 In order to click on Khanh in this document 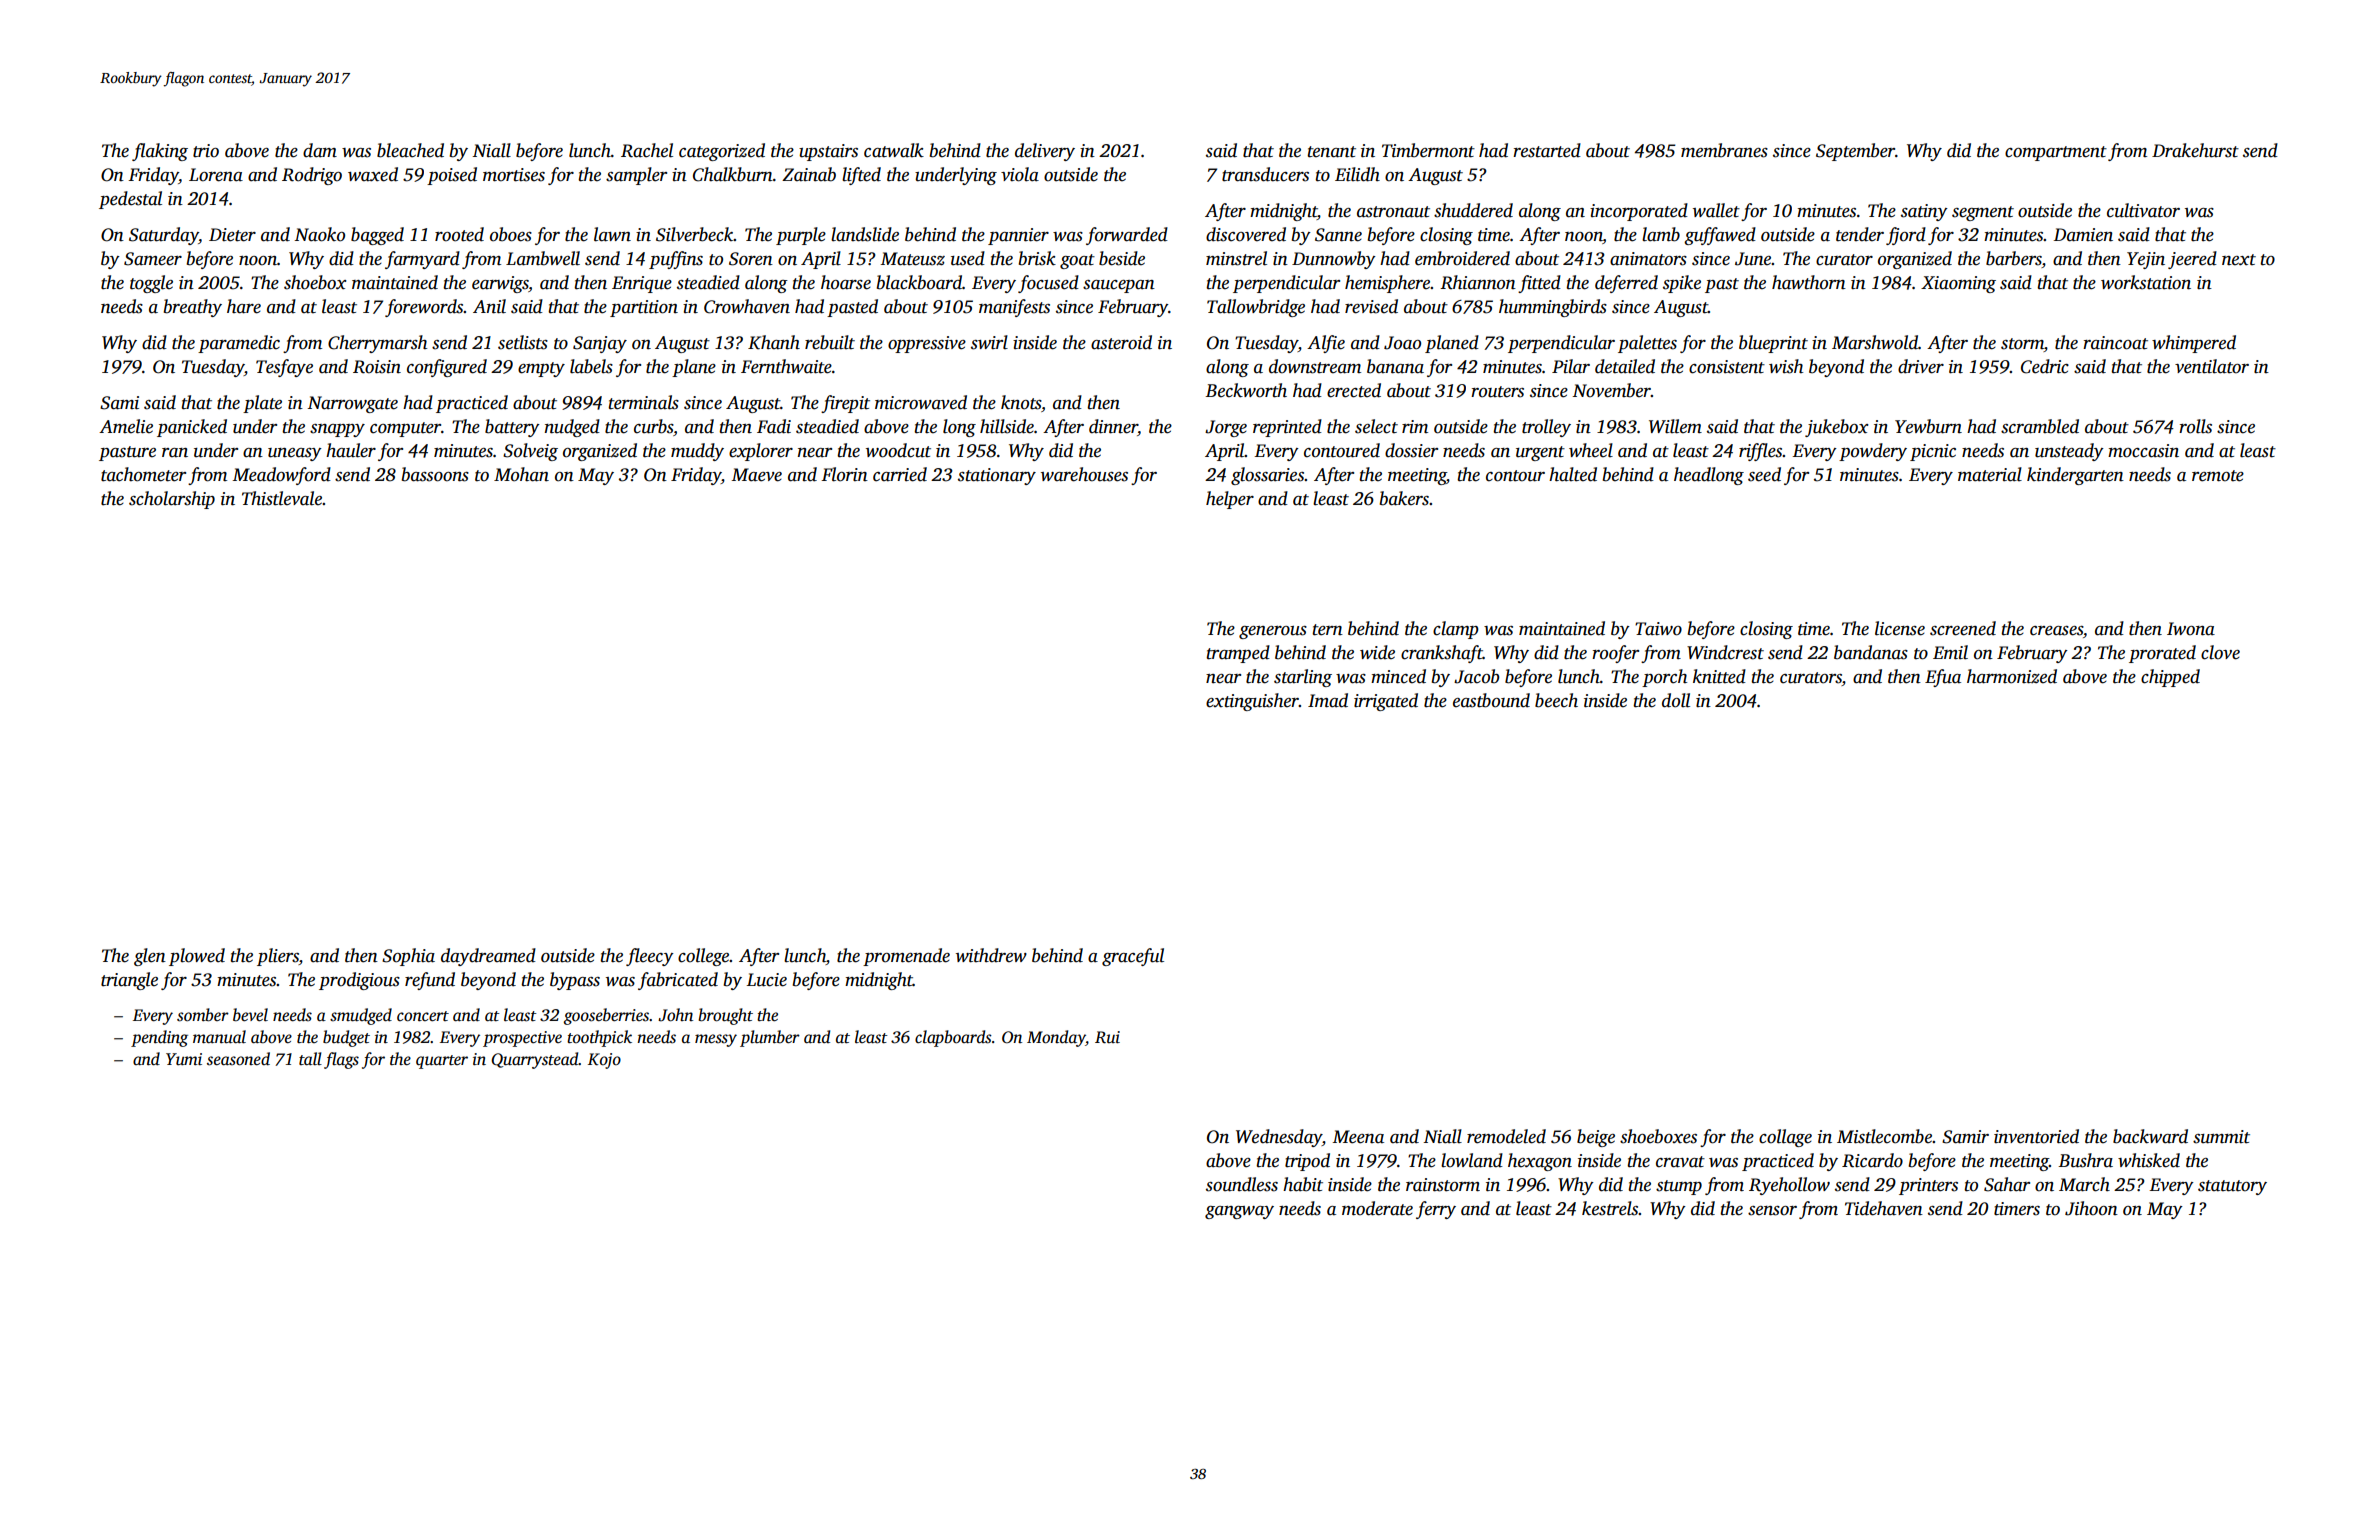, I will do `click(774, 342)`.
